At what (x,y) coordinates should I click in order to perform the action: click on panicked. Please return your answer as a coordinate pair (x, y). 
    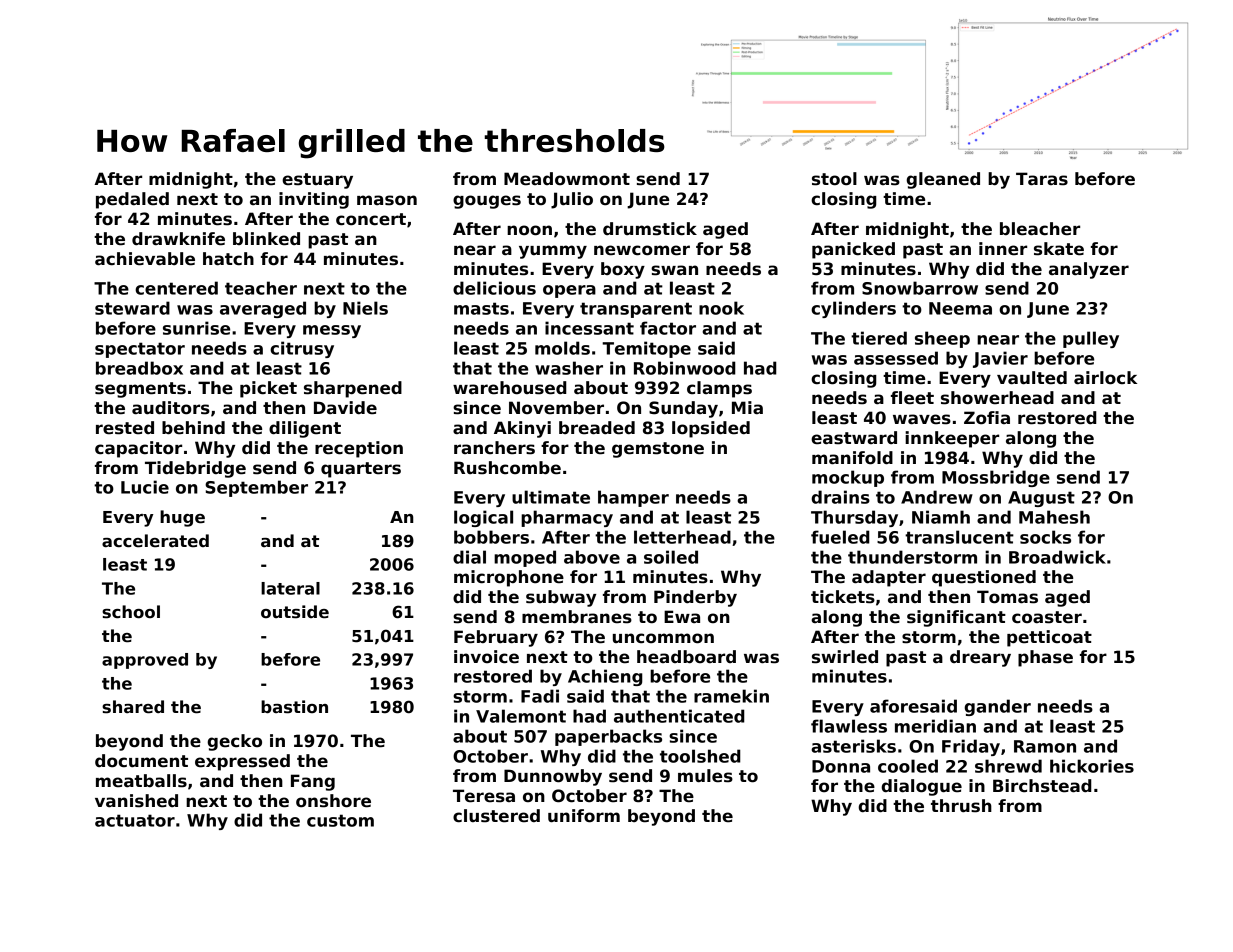
    Looking at the image, I should click on (853, 250).
